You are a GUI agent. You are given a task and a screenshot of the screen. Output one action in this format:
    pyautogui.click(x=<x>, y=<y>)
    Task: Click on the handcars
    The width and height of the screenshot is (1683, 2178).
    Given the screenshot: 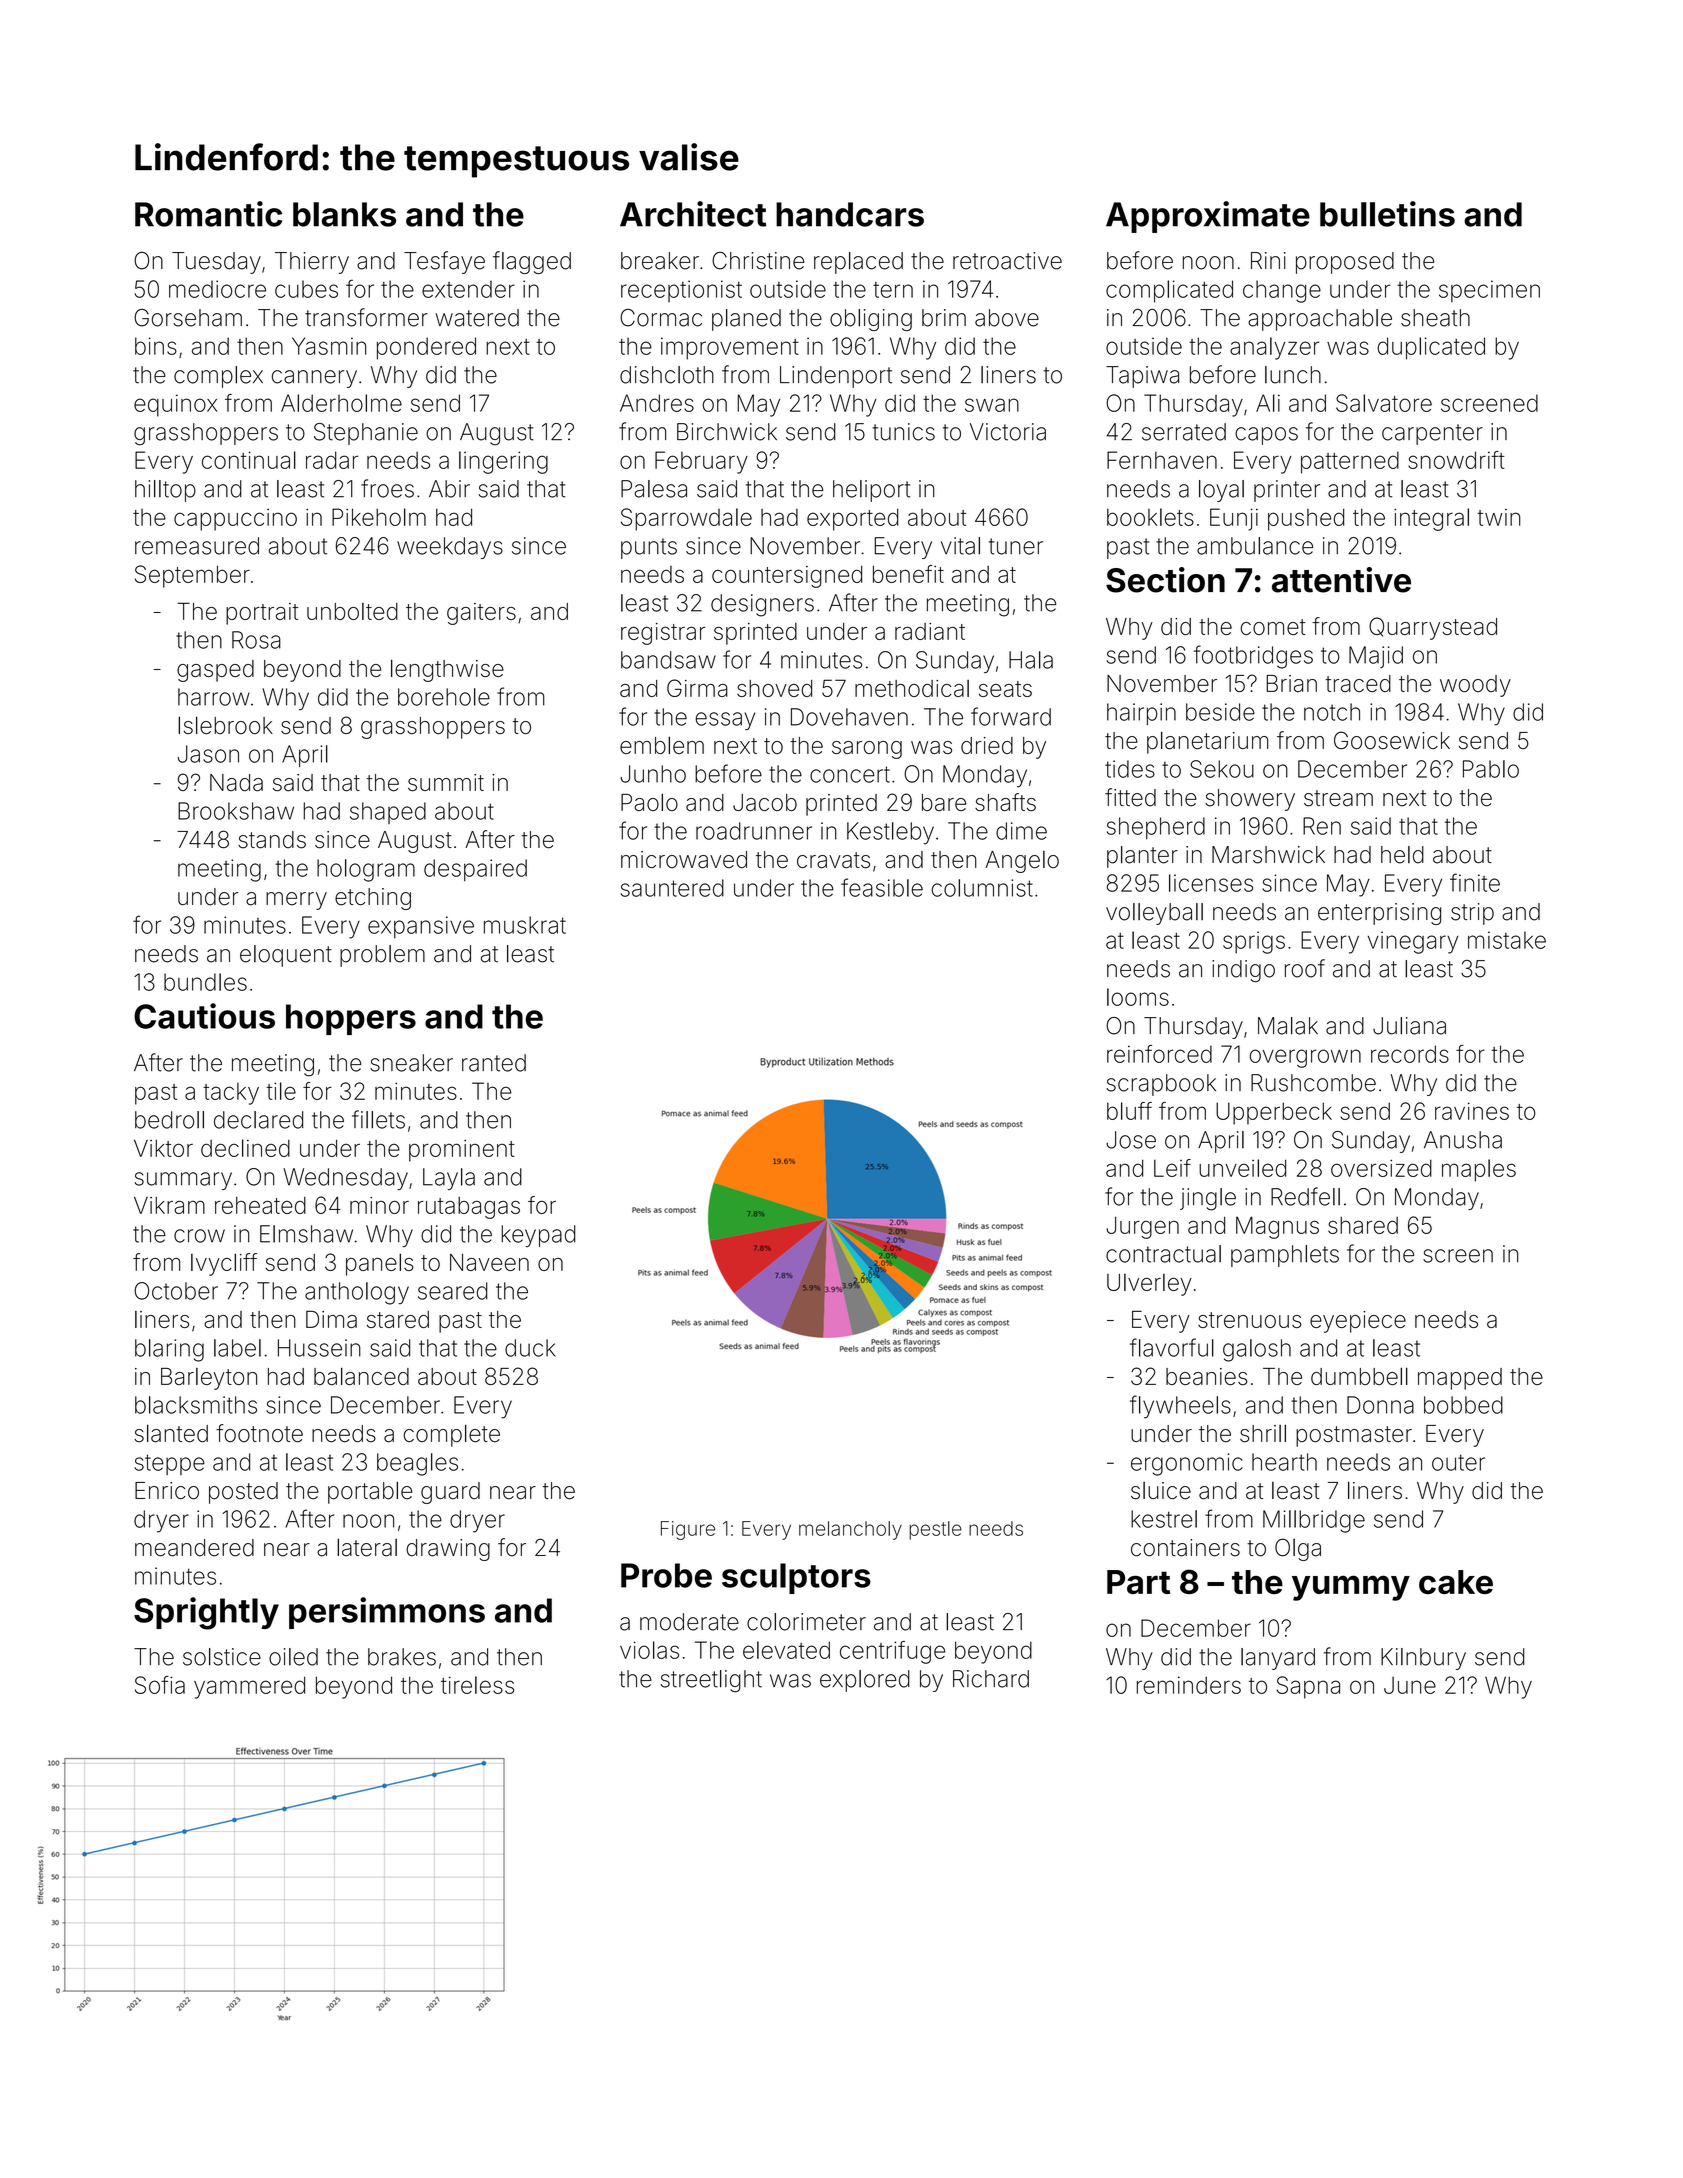 What is the action you would take?
    pyautogui.click(x=850, y=214)
